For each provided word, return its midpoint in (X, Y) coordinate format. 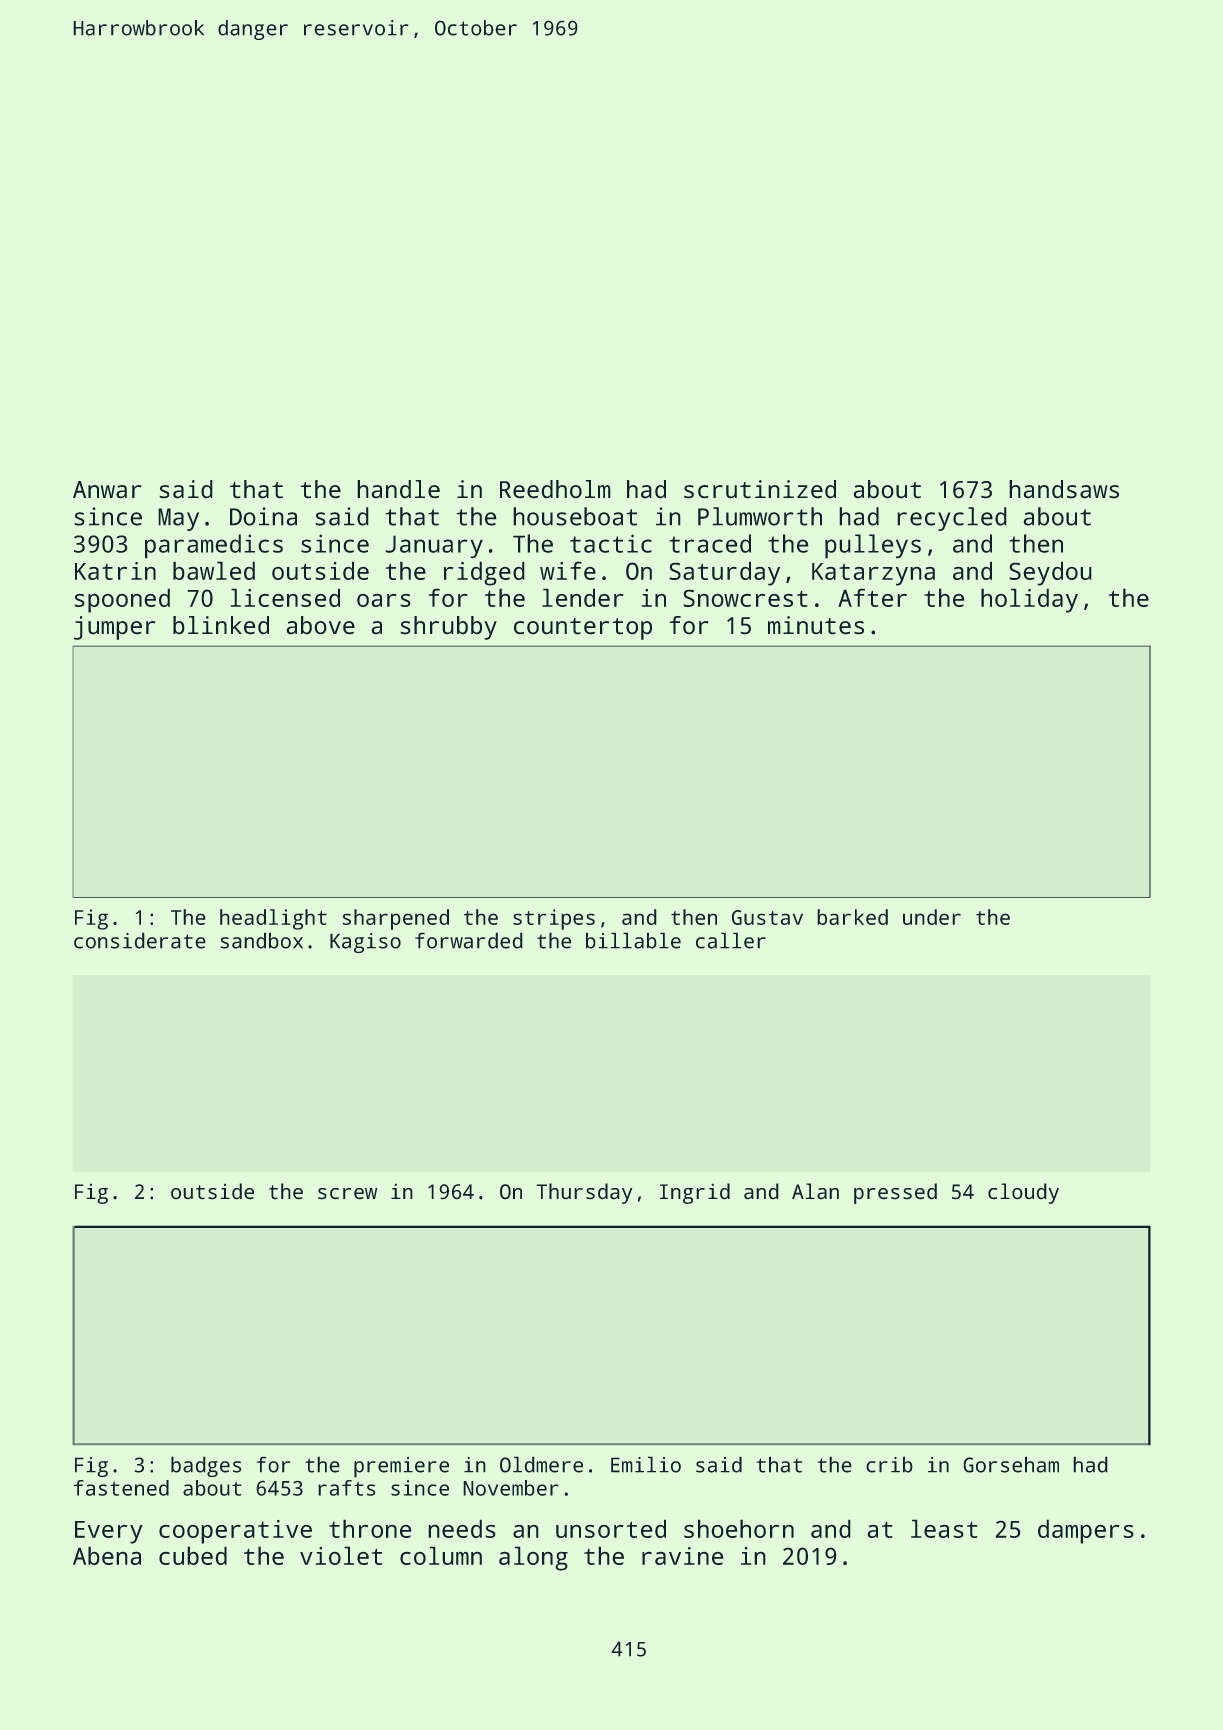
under (932, 917)
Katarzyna (873, 574)
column (441, 1555)
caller (731, 940)
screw (347, 1194)
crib (889, 1464)
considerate (140, 940)
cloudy (1023, 1193)
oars (384, 600)
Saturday (724, 573)
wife (568, 570)
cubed (193, 1555)
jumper (115, 628)
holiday (1029, 600)
